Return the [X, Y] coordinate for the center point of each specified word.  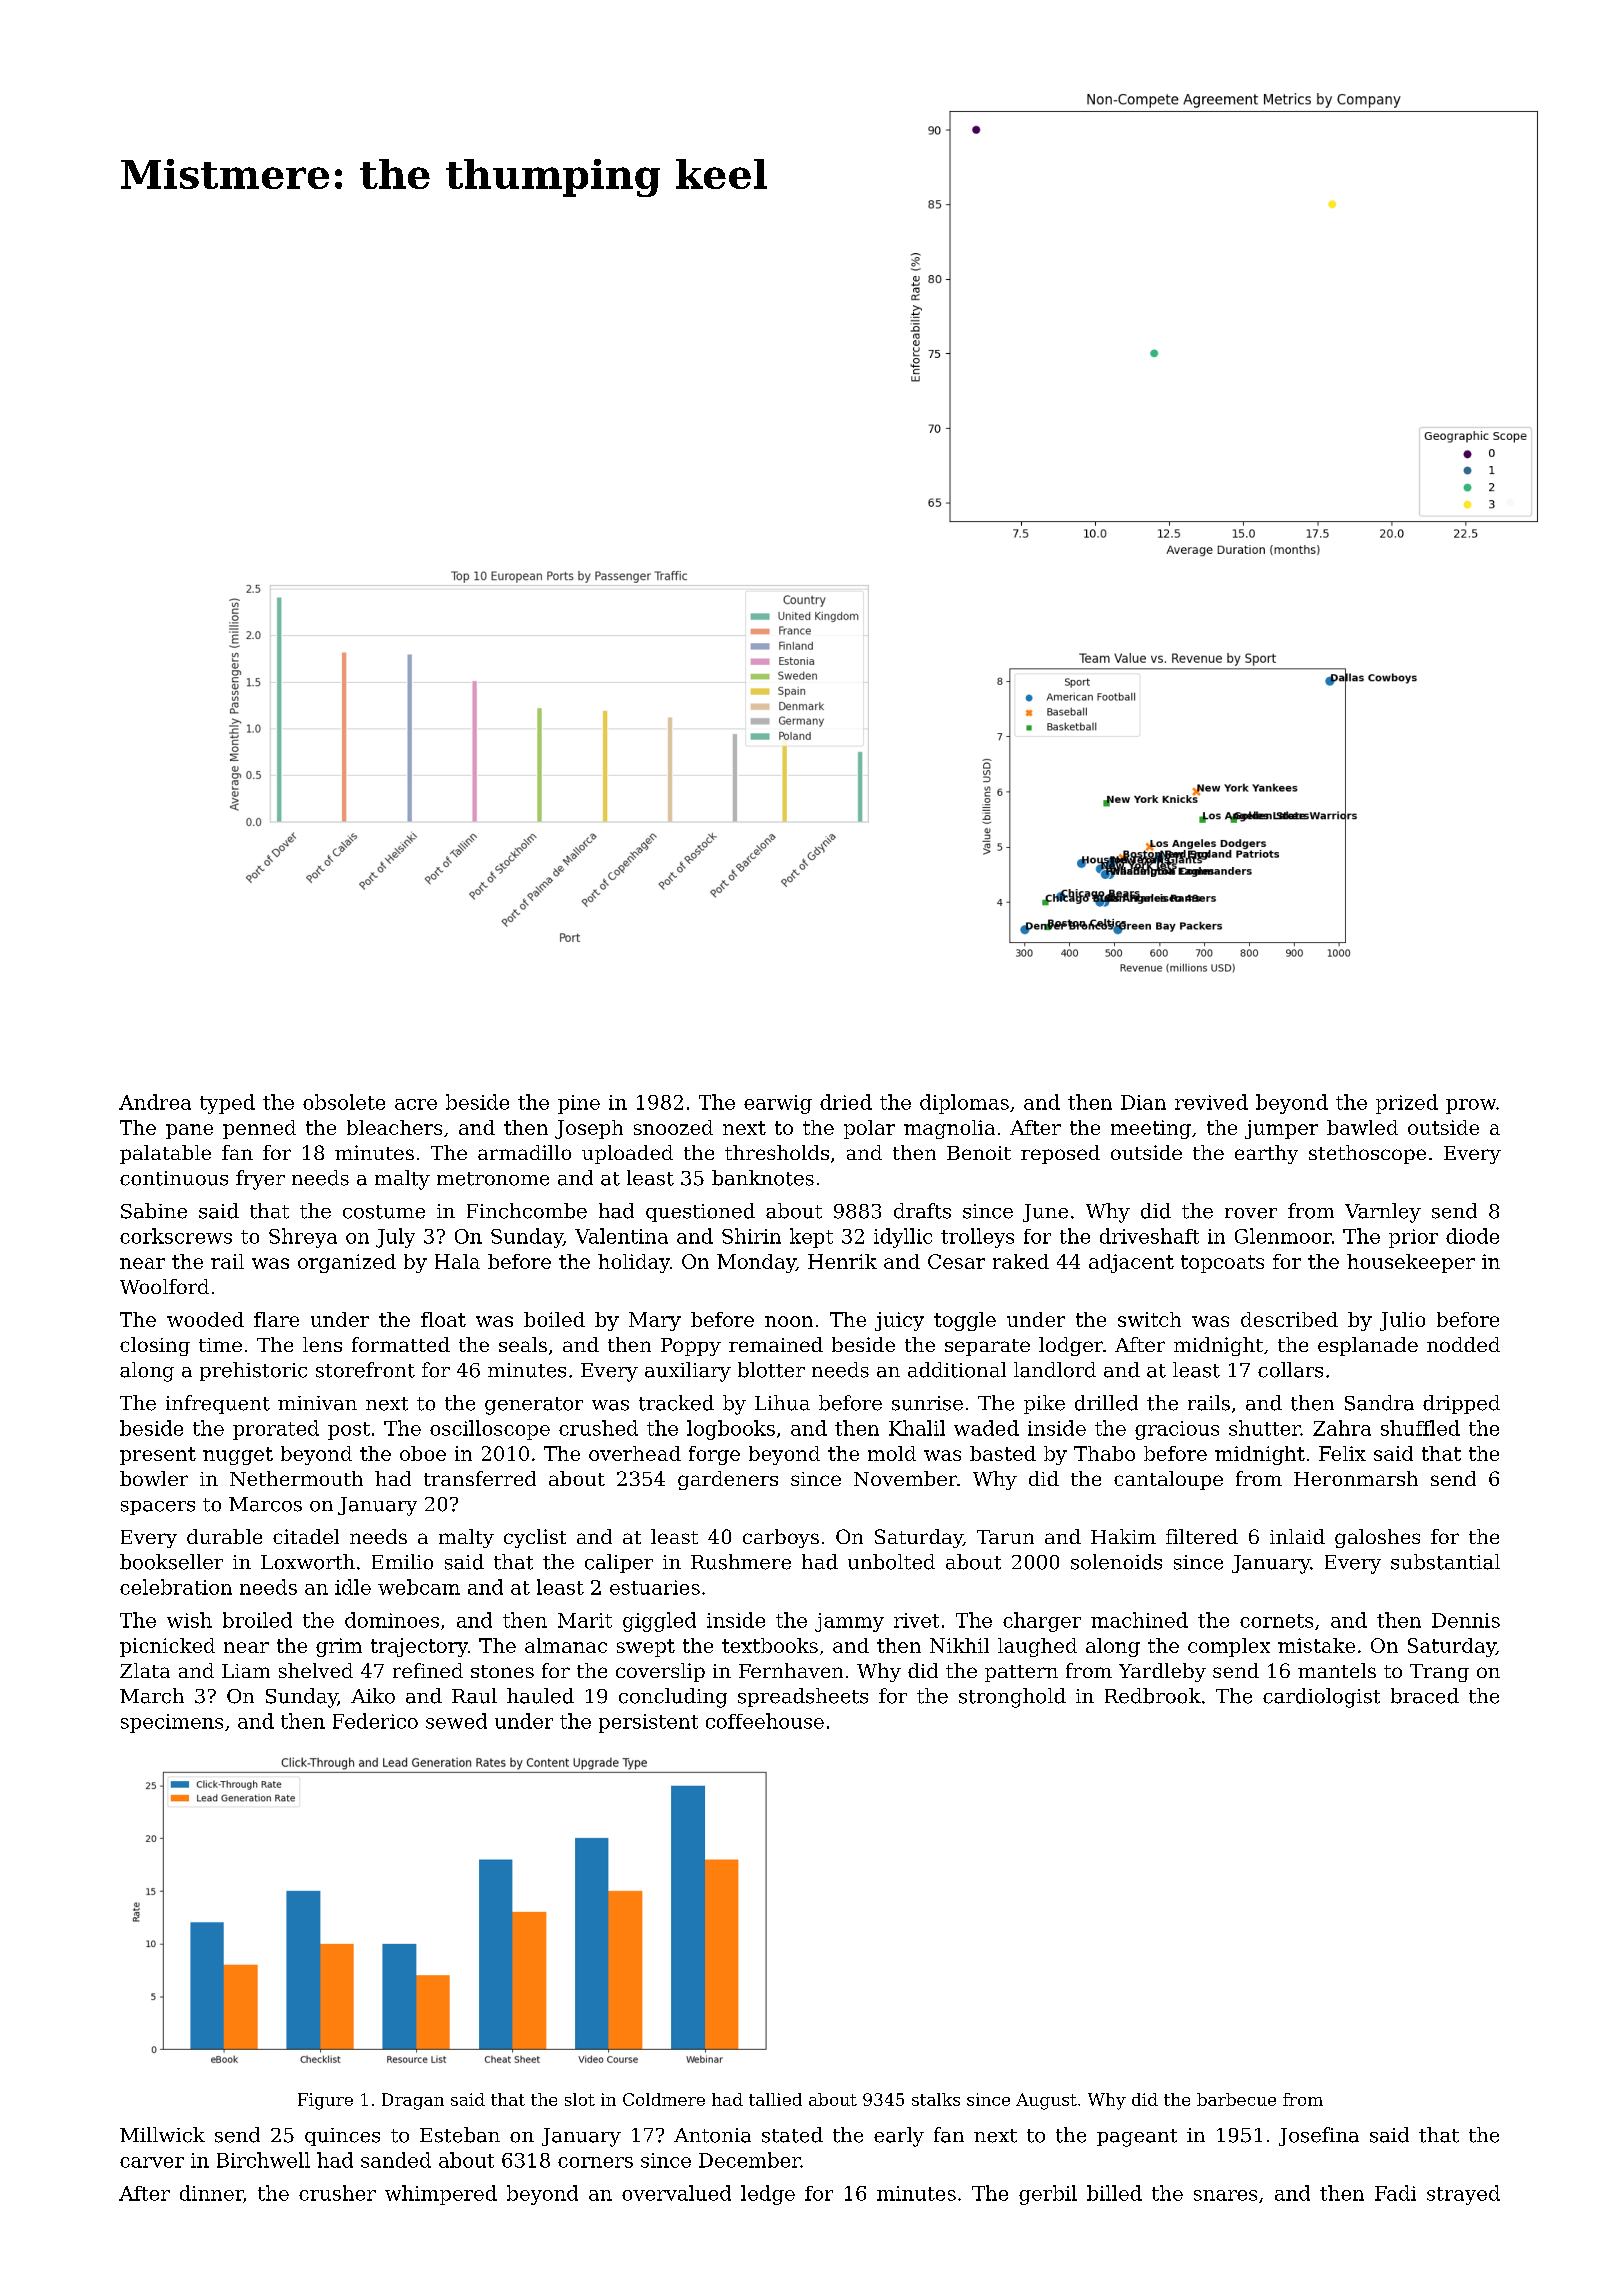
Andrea [155, 1102]
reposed [1060, 1154]
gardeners [728, 1480]
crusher [337, 2193]
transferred [480, 1478]
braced [1425, 1696]
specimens [172, 1723]
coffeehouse [765, 1721]
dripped [1461, 1404]
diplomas [964, 1104]
